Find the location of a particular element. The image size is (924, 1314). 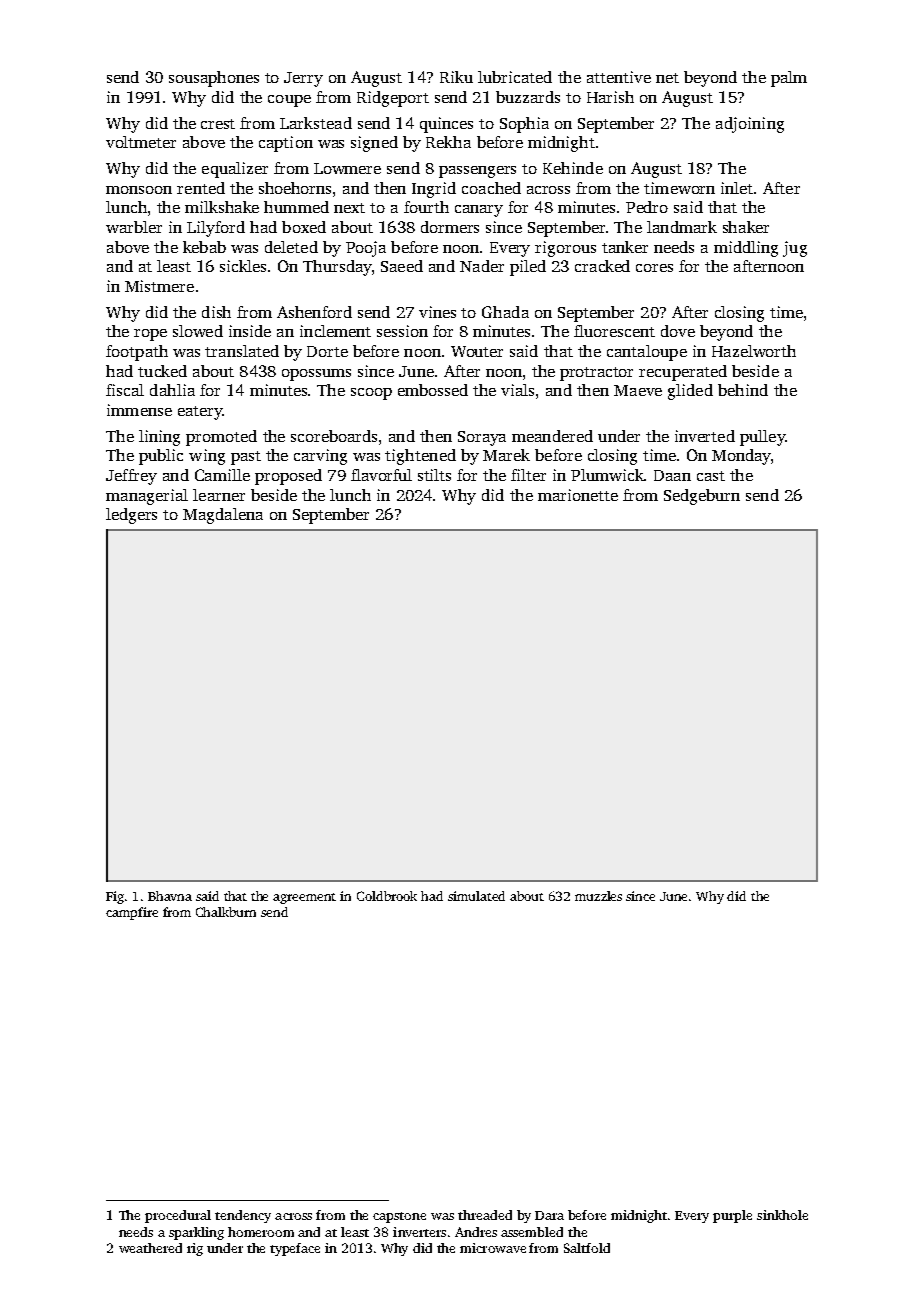

crest is located at coordinates (218, 124).
